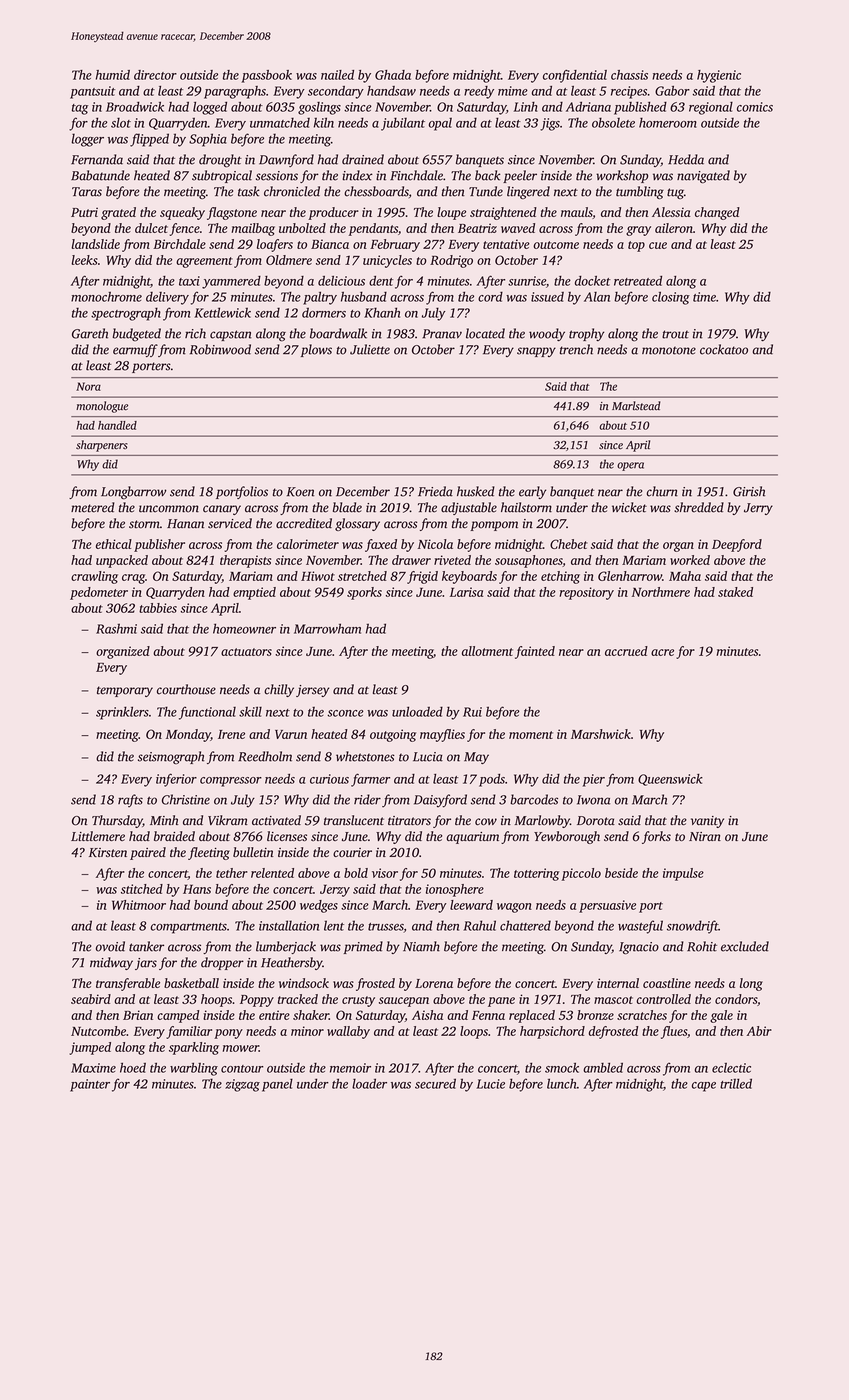 Image resolution: width=849 pixels, height=1400 pixels. I want to click on earmuff, so click(135, 350).
